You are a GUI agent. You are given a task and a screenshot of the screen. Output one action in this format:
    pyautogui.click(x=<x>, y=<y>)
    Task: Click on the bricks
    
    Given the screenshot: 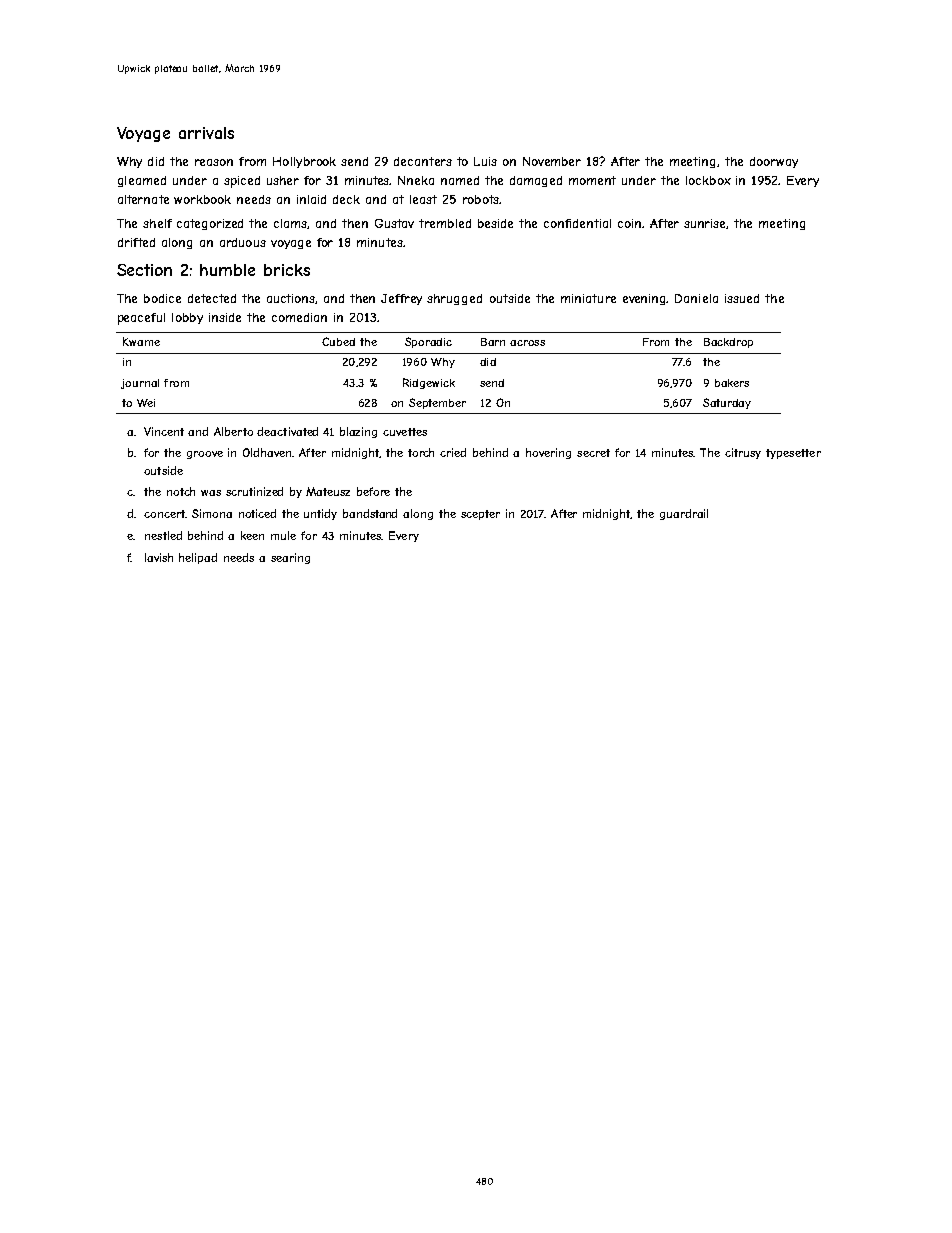 What is the action you would take?
    pyautogui.click(x=287, y=270)
